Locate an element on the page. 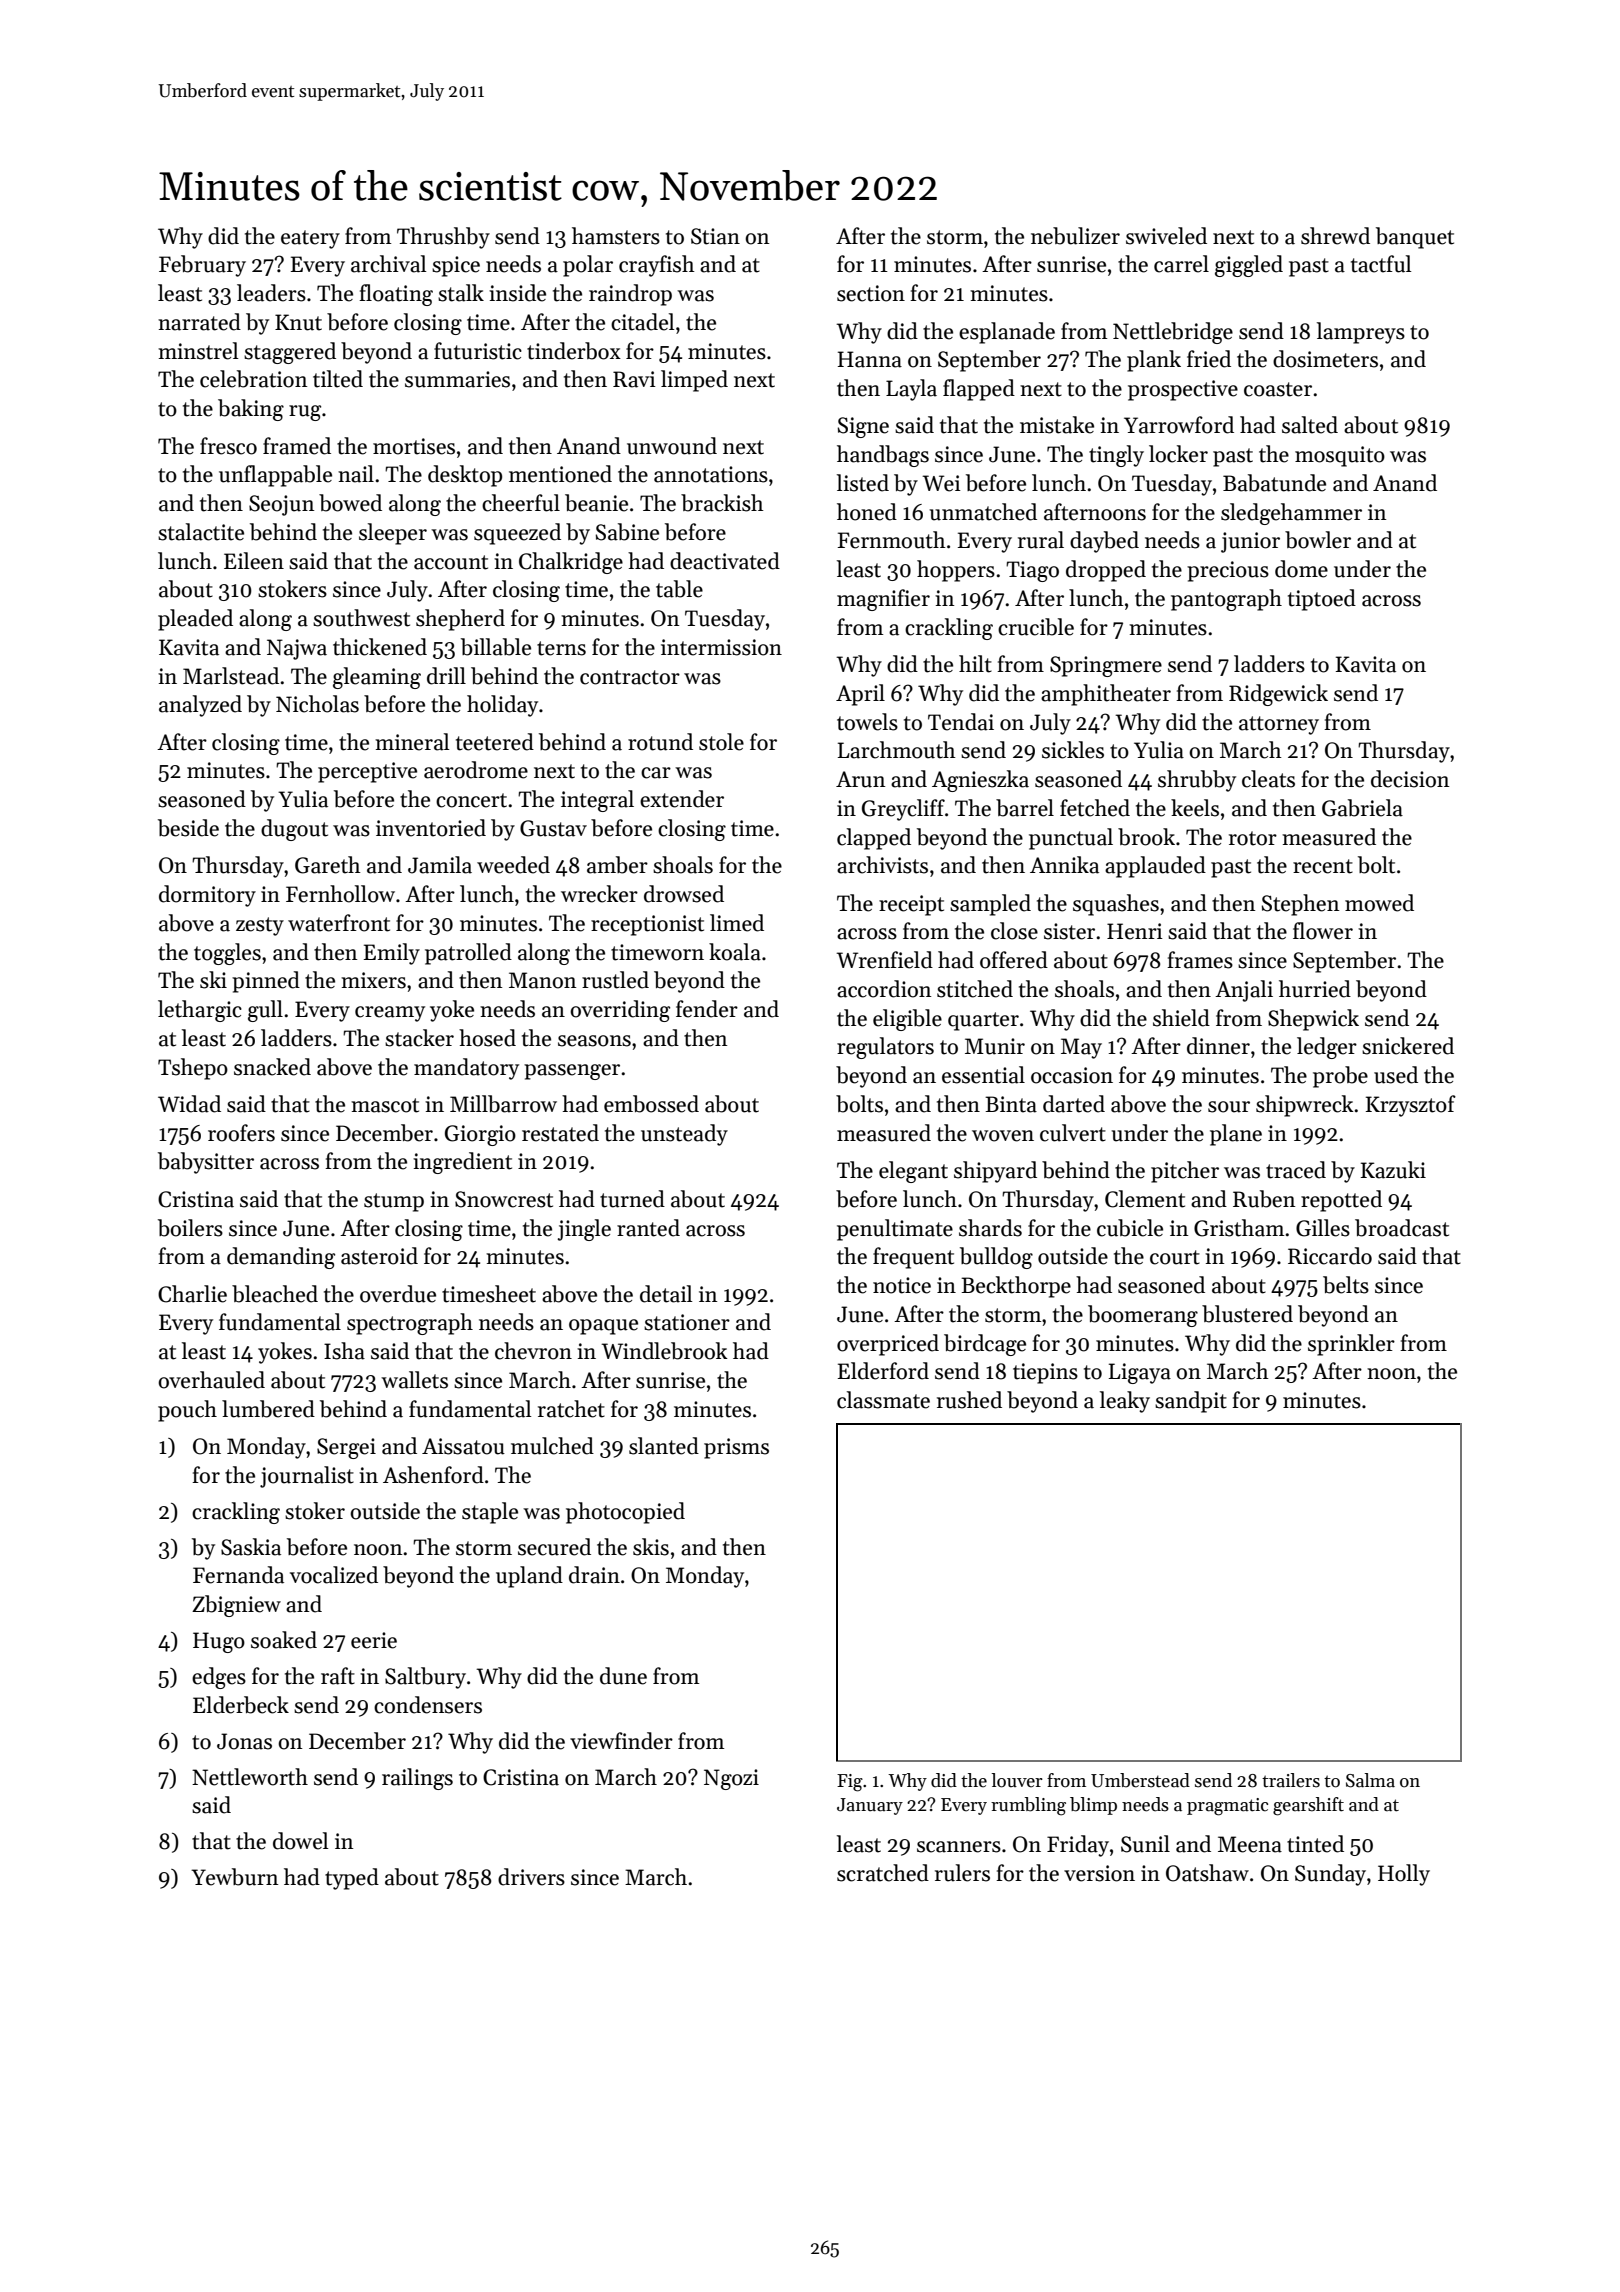  shrewd is located at coordinates (1335, 236).
